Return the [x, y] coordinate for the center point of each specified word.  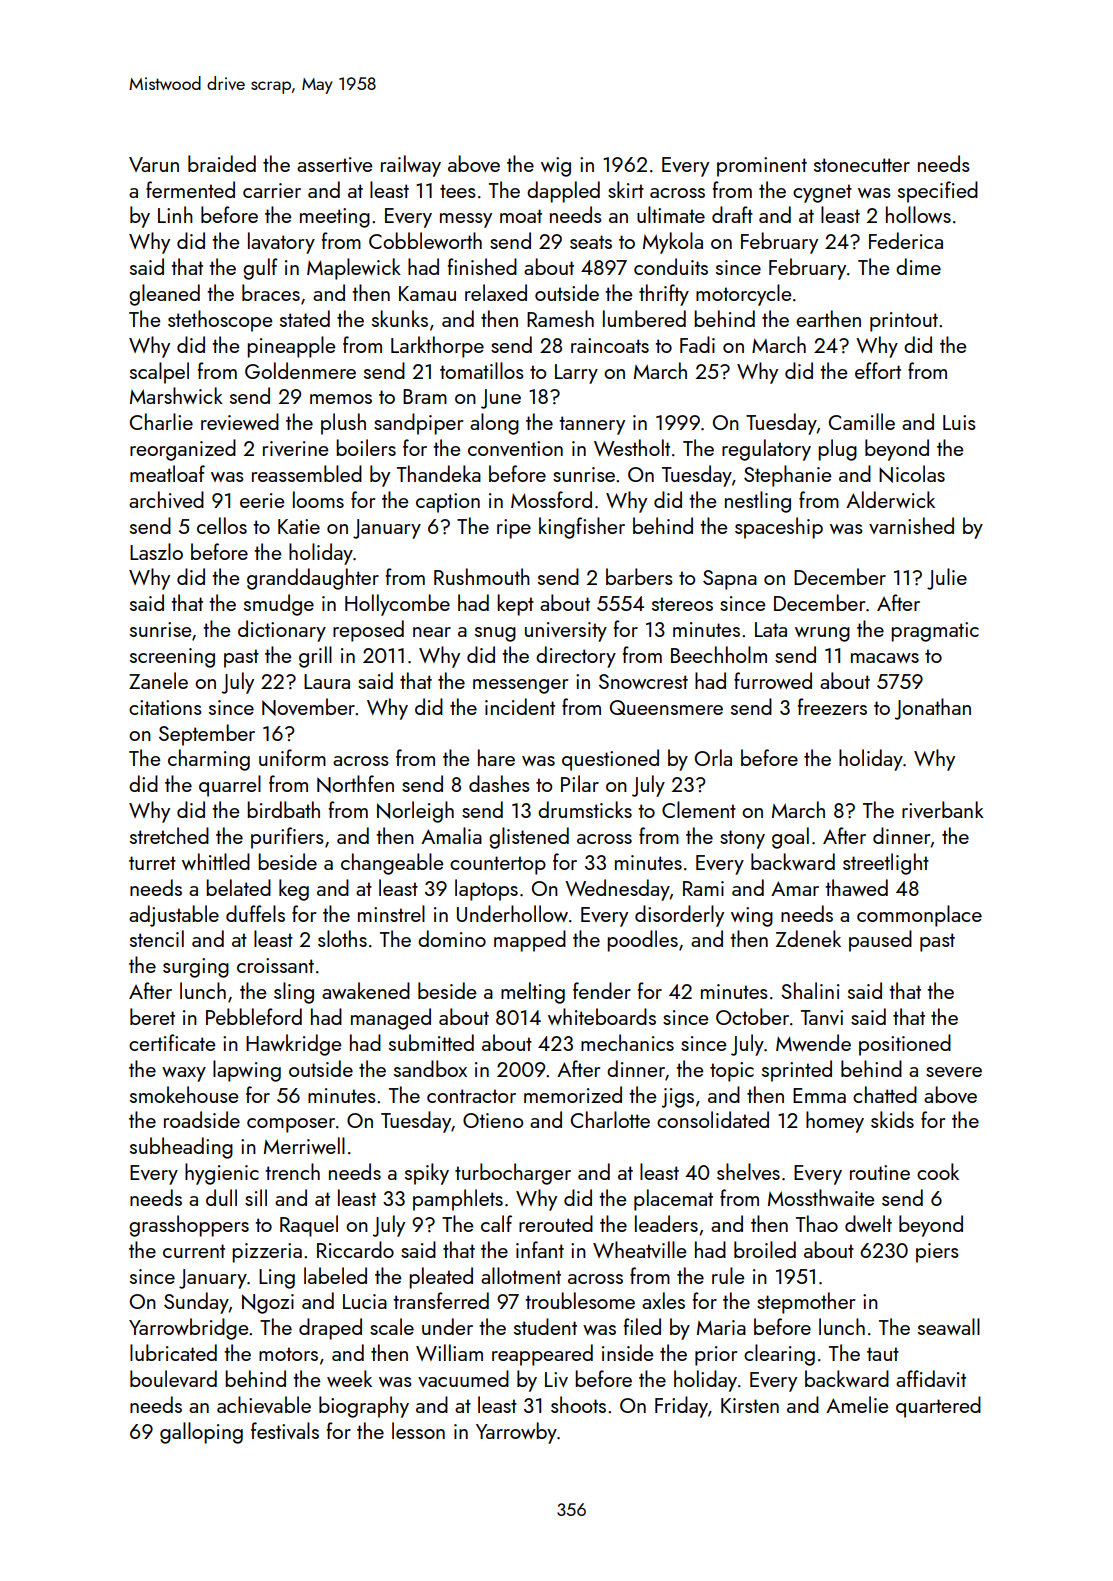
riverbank [943, 809]
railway [411, 166]
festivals [285, 1430]
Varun [154, 164]
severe [954, 1072]
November [309, 707]
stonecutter [862, 165]
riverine [295, 448]
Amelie [857, 1404]
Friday [681, 1407]
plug [837, 450]
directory [576, 657]
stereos [682, 604]
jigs [678, 1098]
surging [196, 968]
